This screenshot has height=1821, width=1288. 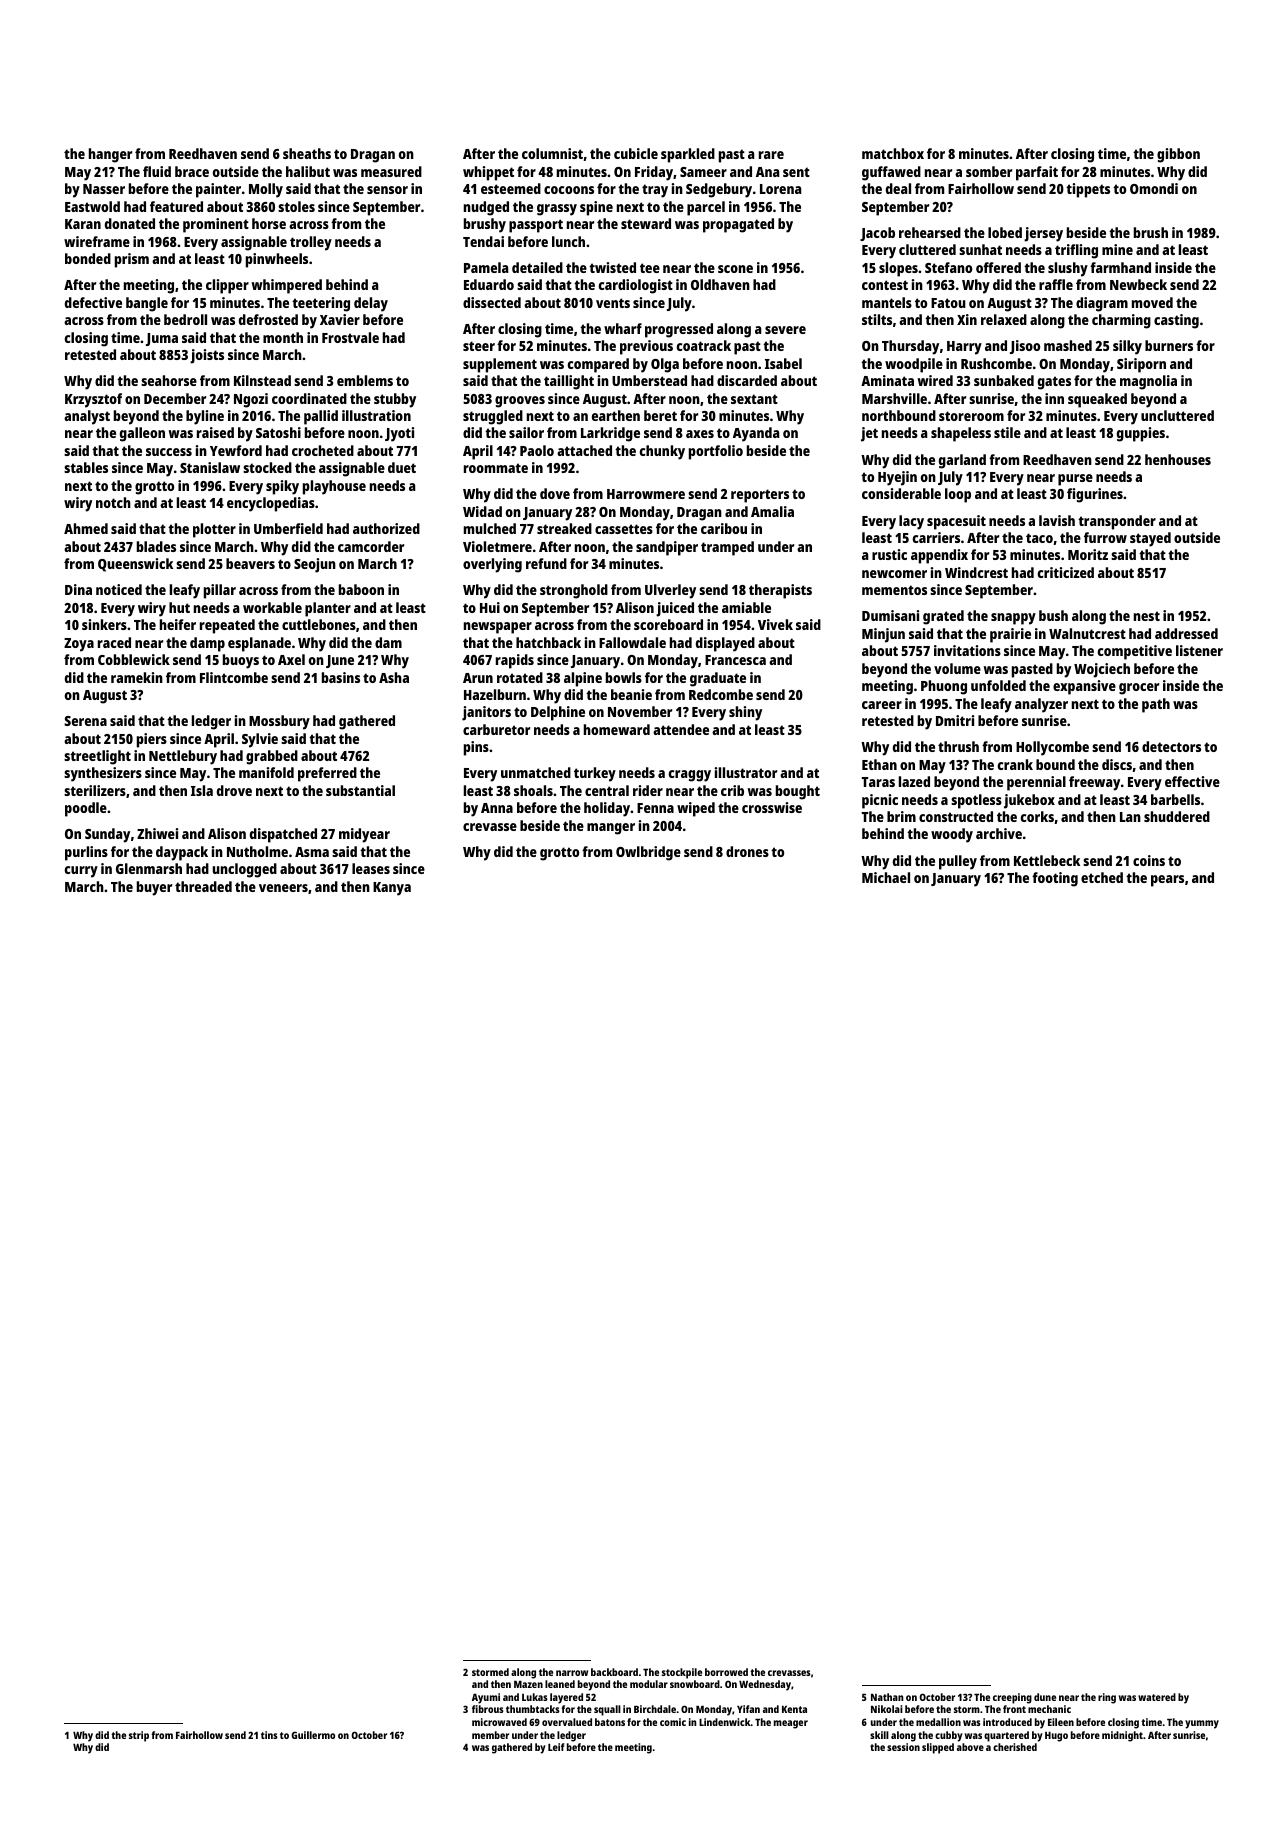 I want to click on narrow, so click(x=572, y=1673).
